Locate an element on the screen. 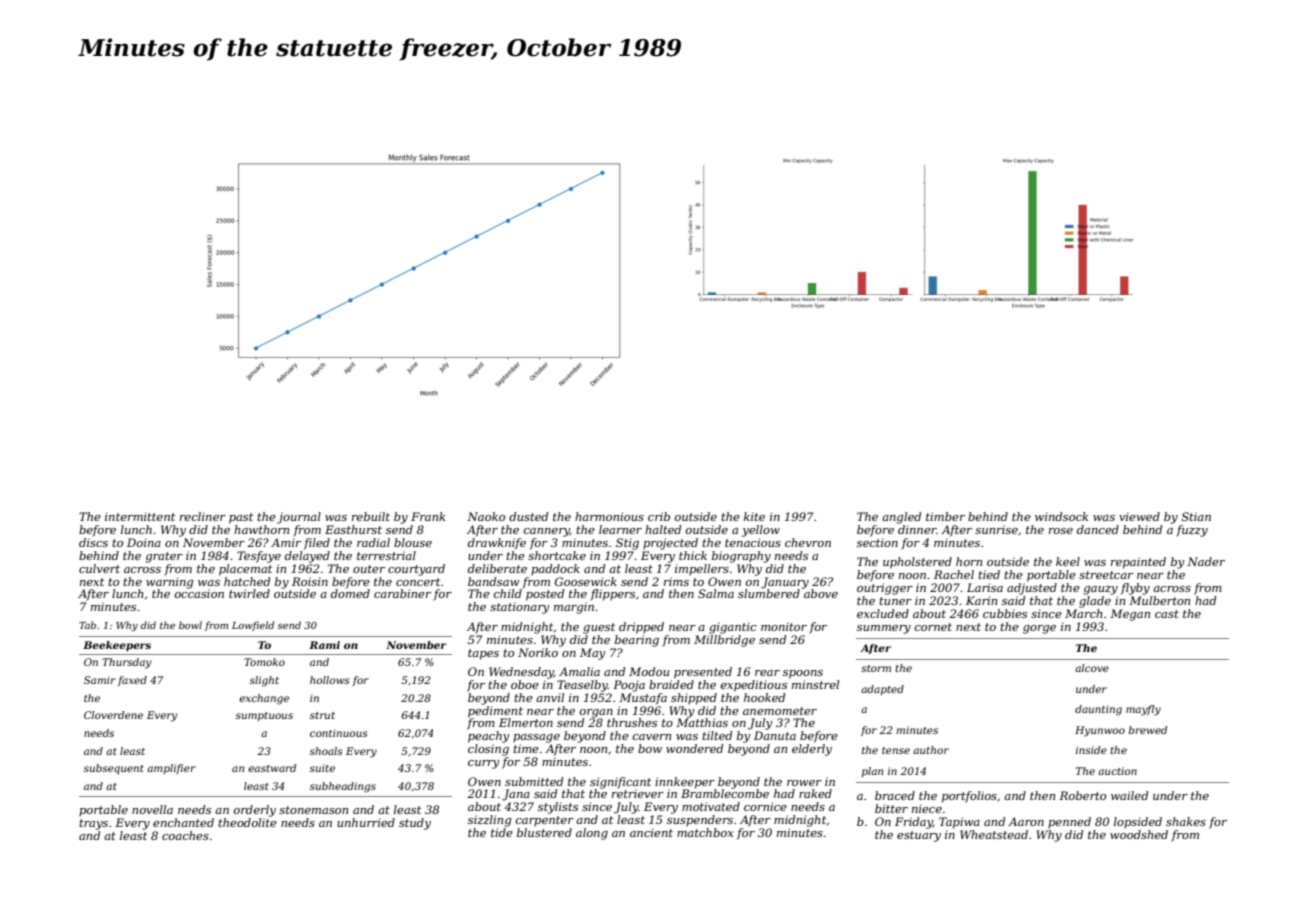  unhurried is located at coordinates (366, 822).
